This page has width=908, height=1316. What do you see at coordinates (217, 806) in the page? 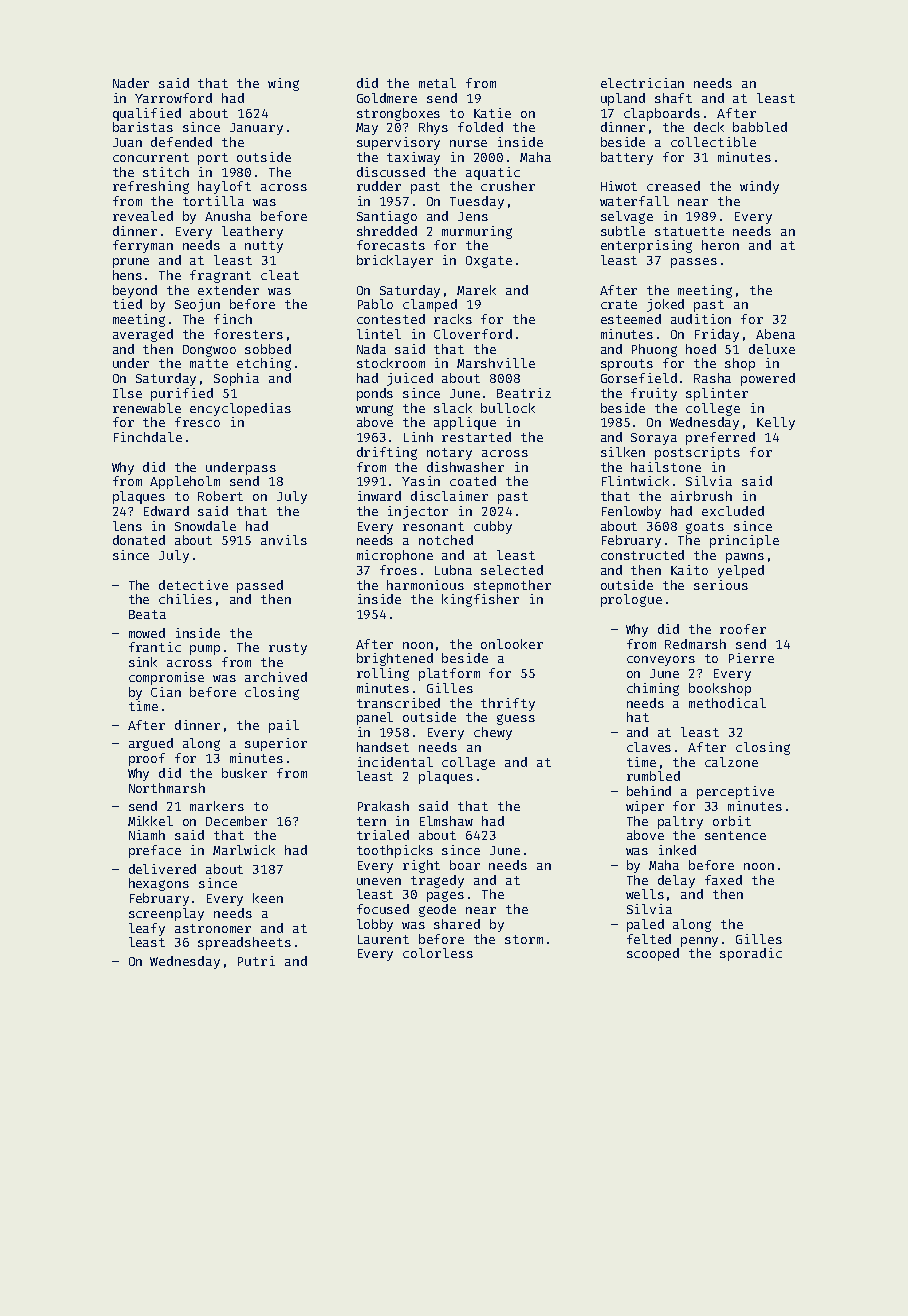
I see `markers` at bounding box center [217, 806].
